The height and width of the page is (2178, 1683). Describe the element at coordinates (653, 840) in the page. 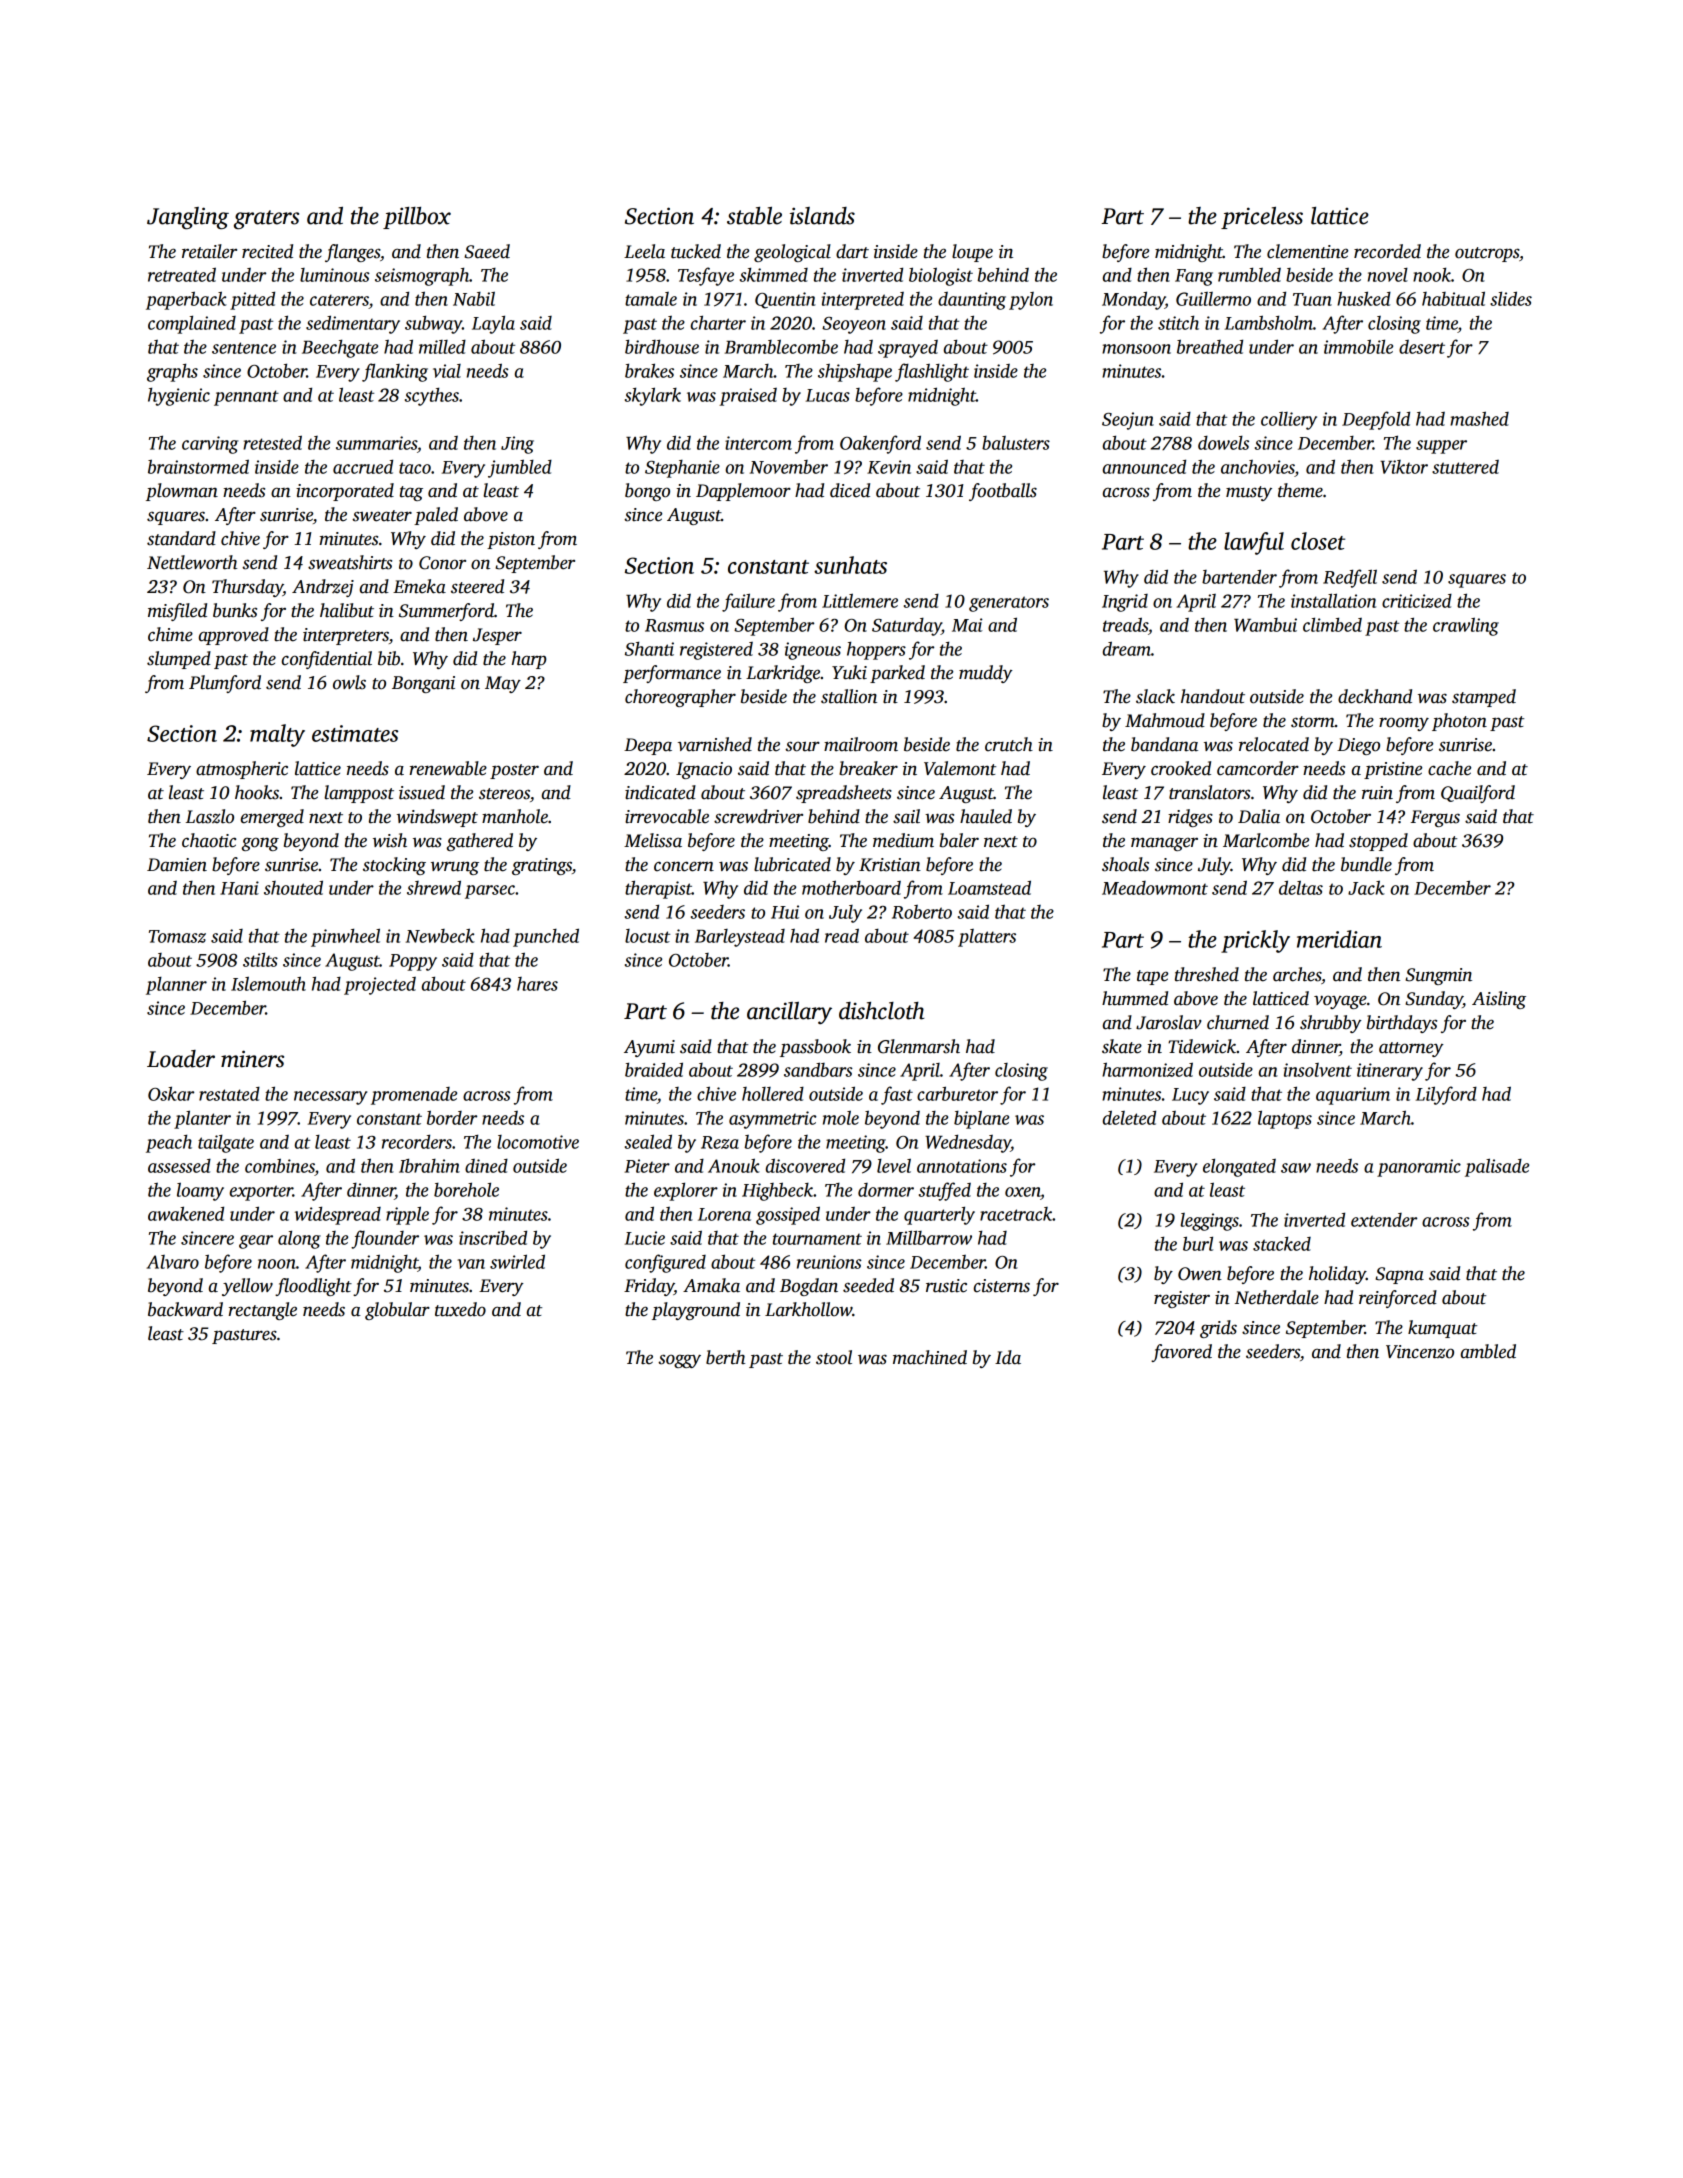

I see `Melissa` at that location.
